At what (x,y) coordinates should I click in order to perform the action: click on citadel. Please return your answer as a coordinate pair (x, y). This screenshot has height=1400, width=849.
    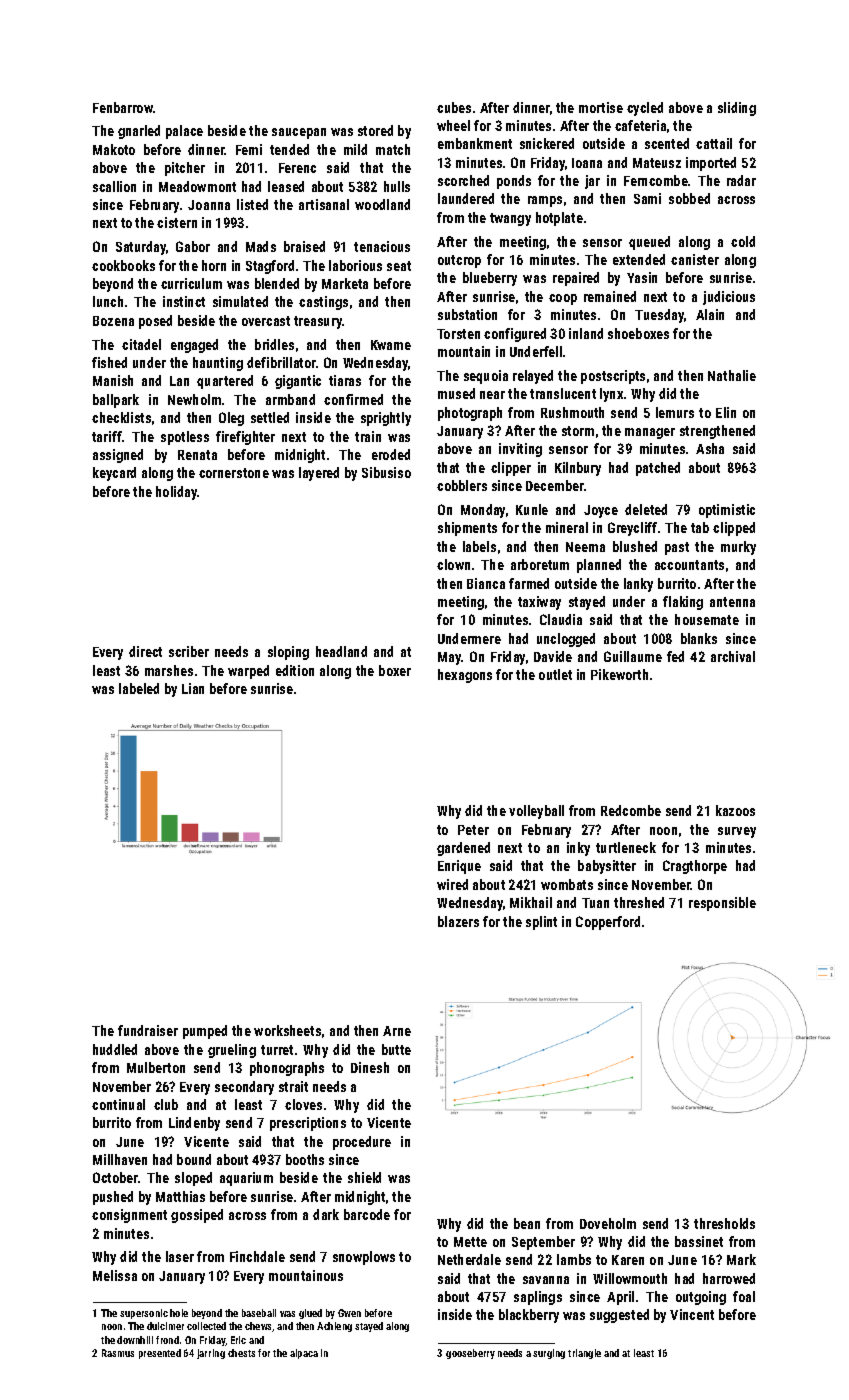
    Looking at the image, I should click on (141, 344).
